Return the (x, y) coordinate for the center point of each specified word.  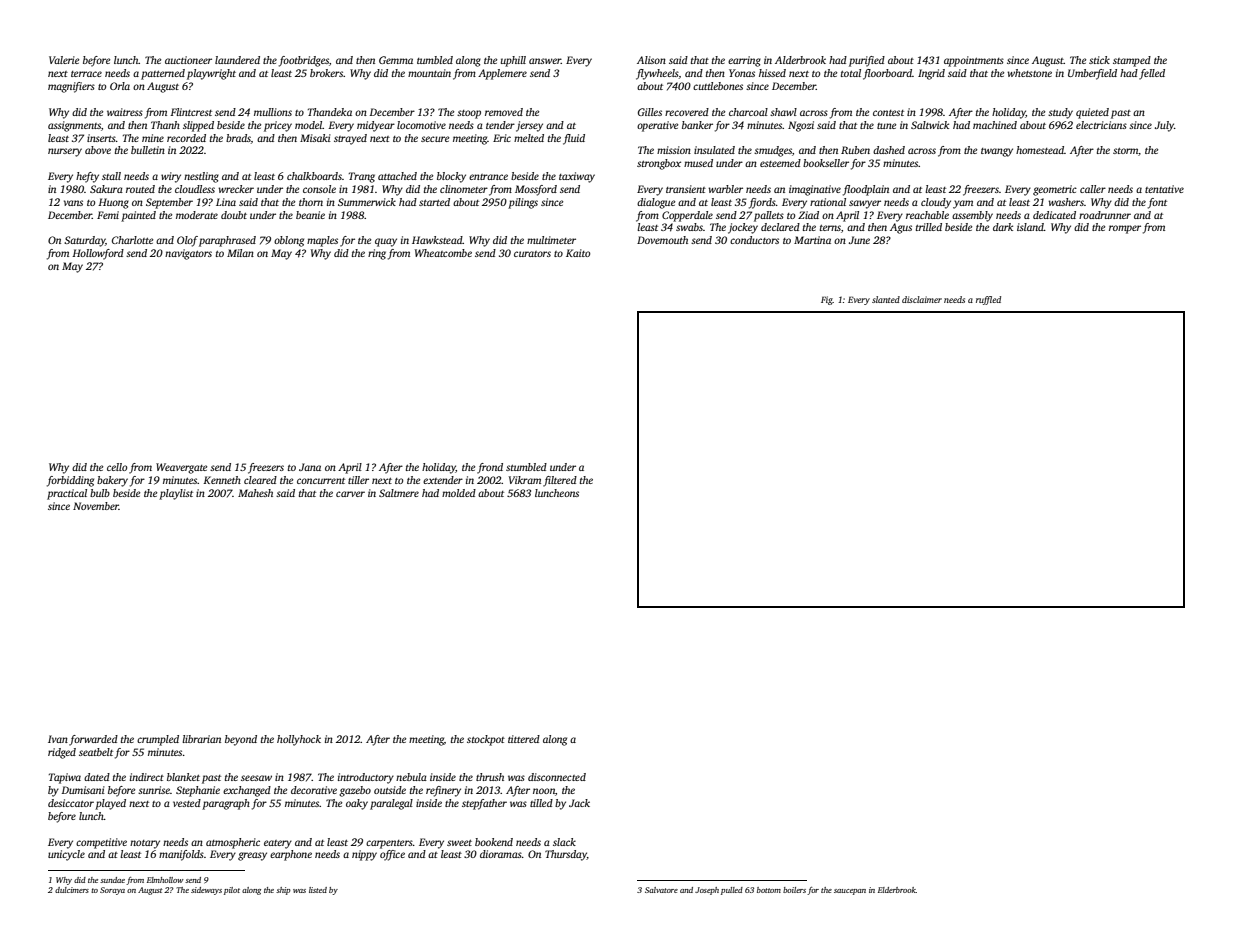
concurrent (321, 481)
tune (886, 126)
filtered (560, 481)
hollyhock (299, 740)
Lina (226, 202)
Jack (579, 803)
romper (1125, 229)
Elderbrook (897, 890)
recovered (687, 112)
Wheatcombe (443, 253)
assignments (74, 126)
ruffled (988, 300)
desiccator (71, 803)
